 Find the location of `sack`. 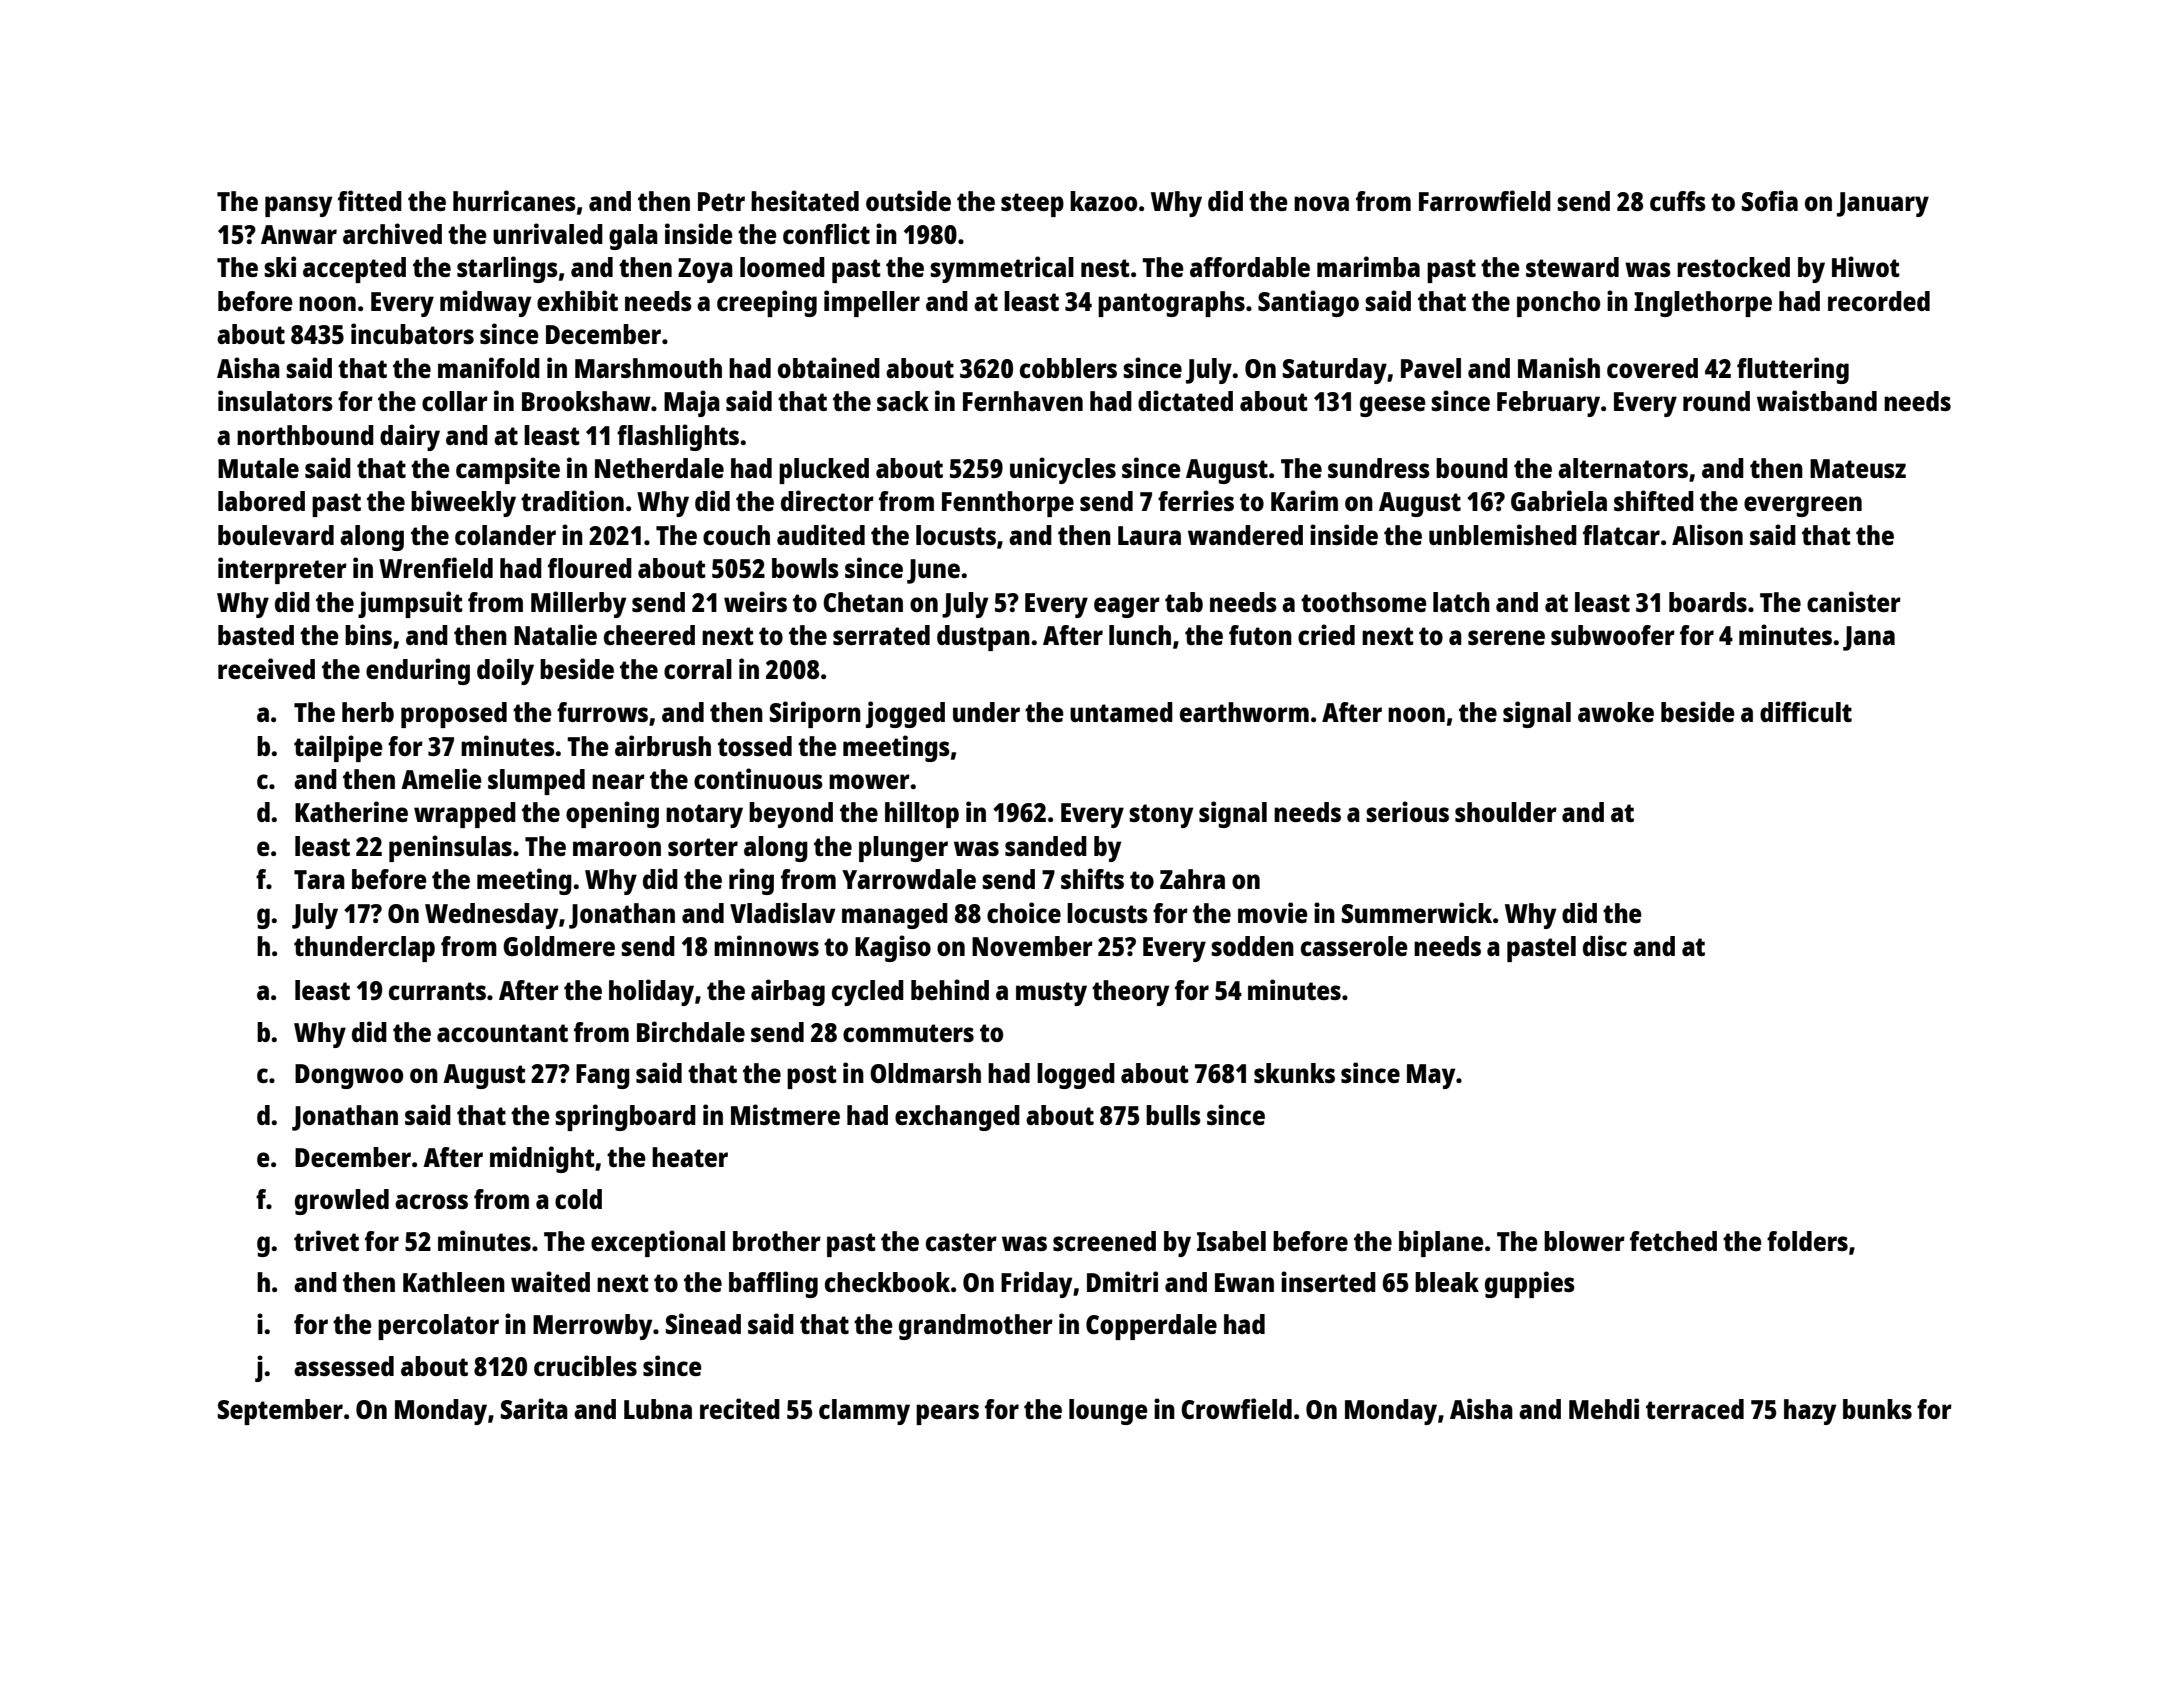

sack is located at coordinates (903, 401).
